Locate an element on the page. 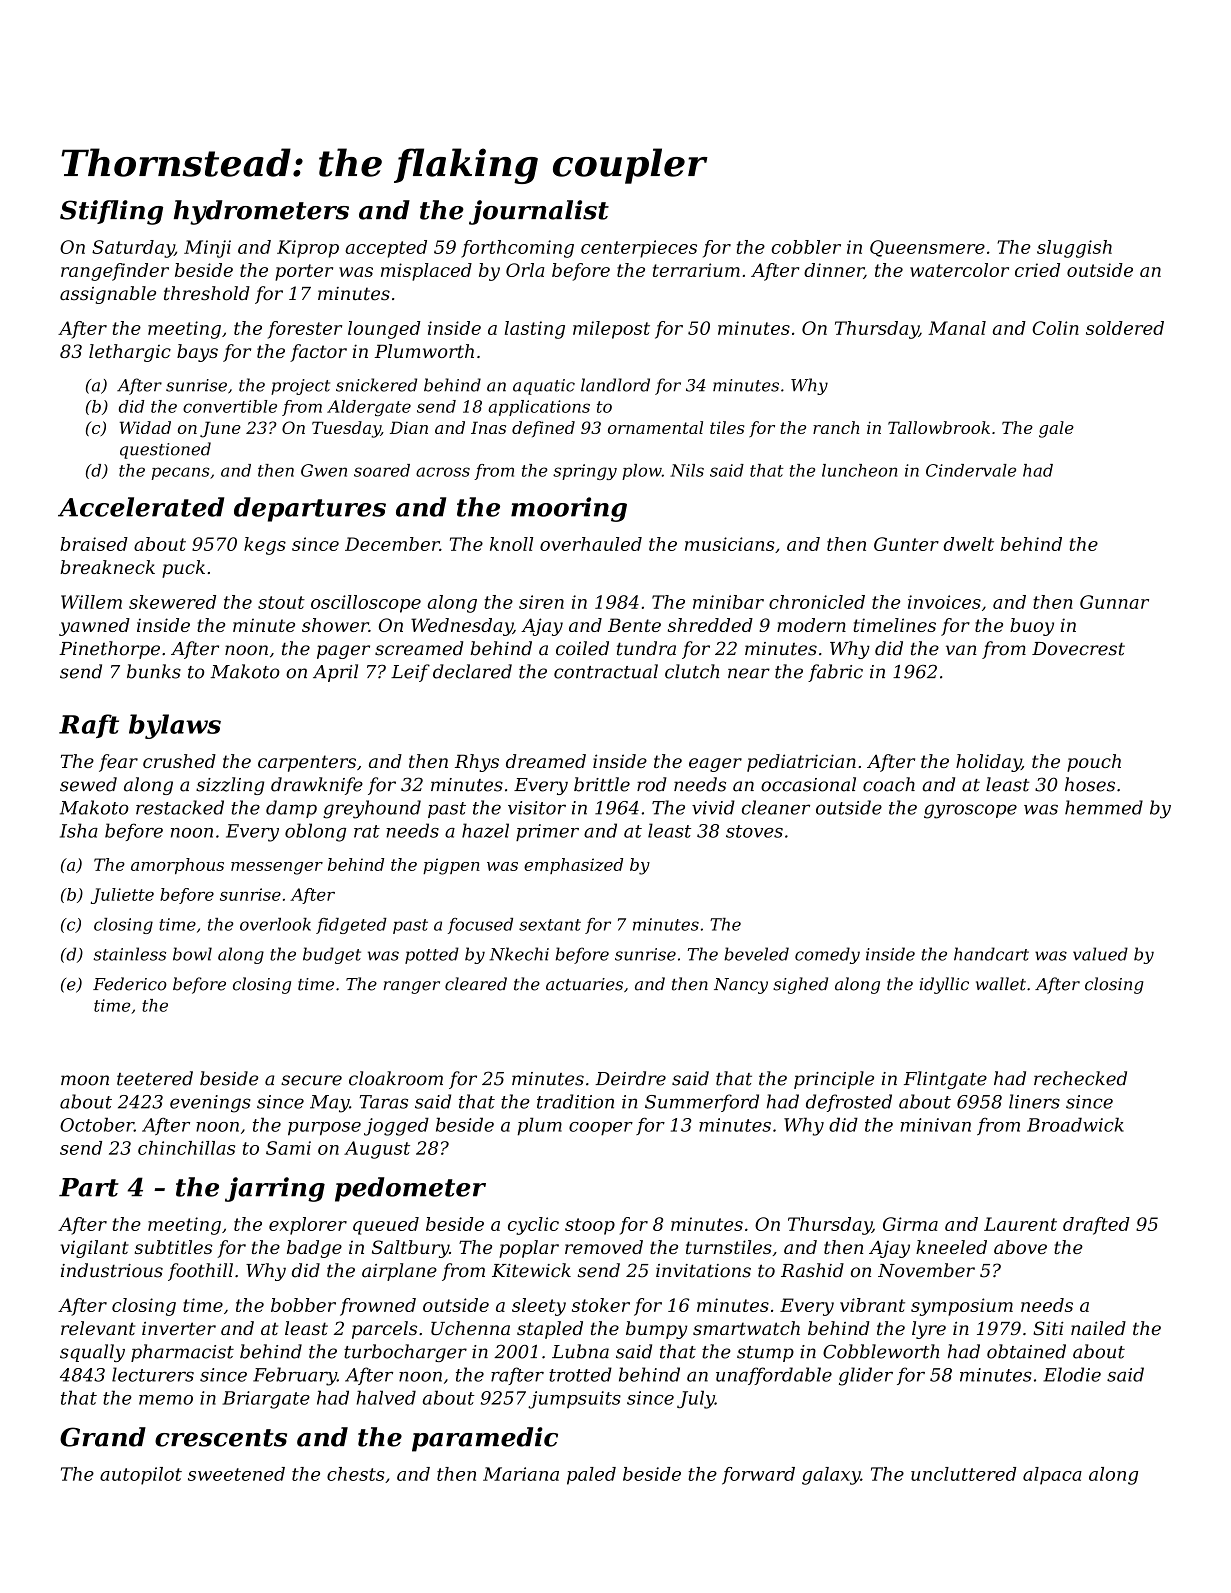  brittle is located at coordinates (602, 784).
